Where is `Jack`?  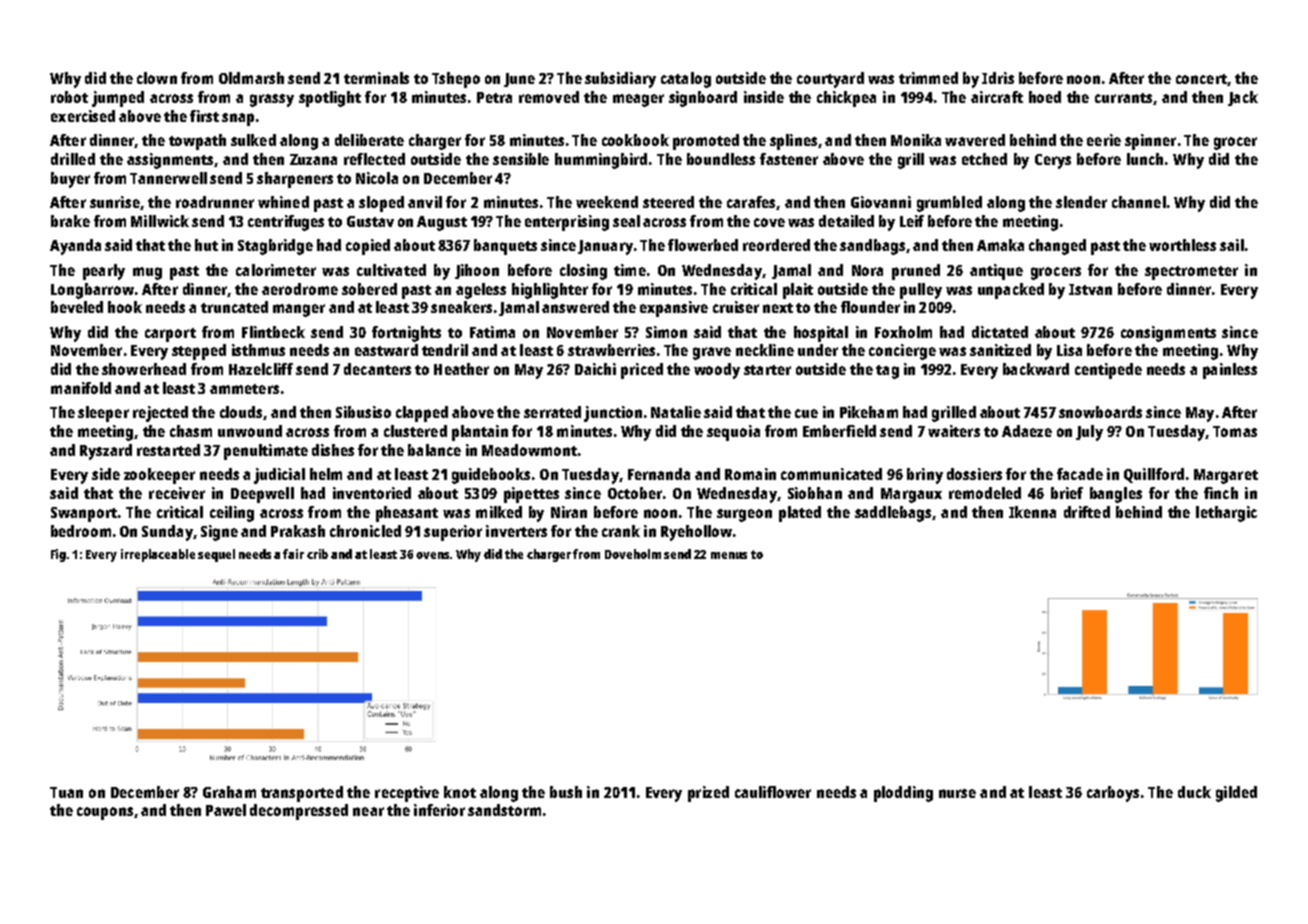 Jack is located at coordinates (1243, 98).
